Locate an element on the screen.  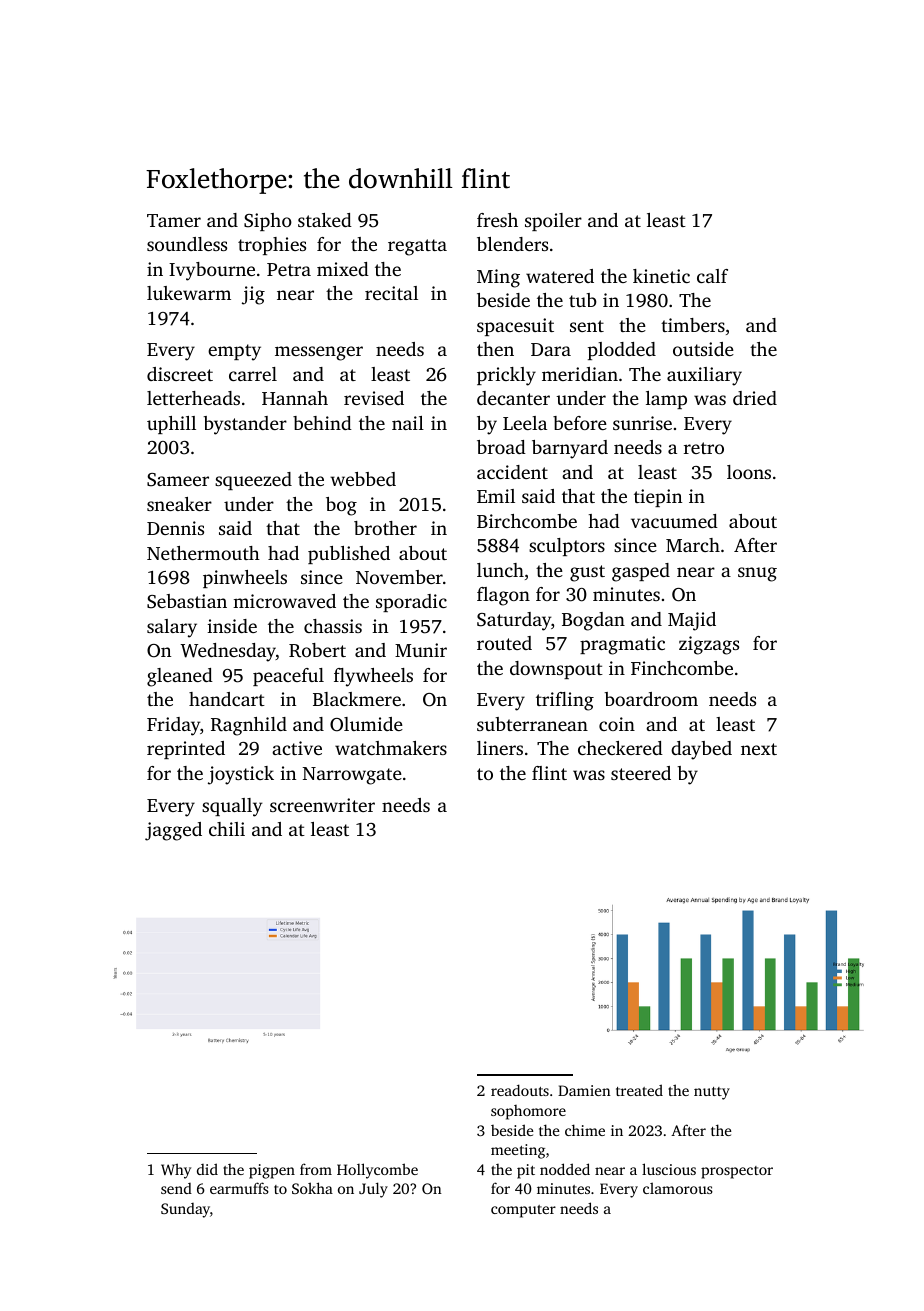
subterranean is located at coordinates (532, 724).
